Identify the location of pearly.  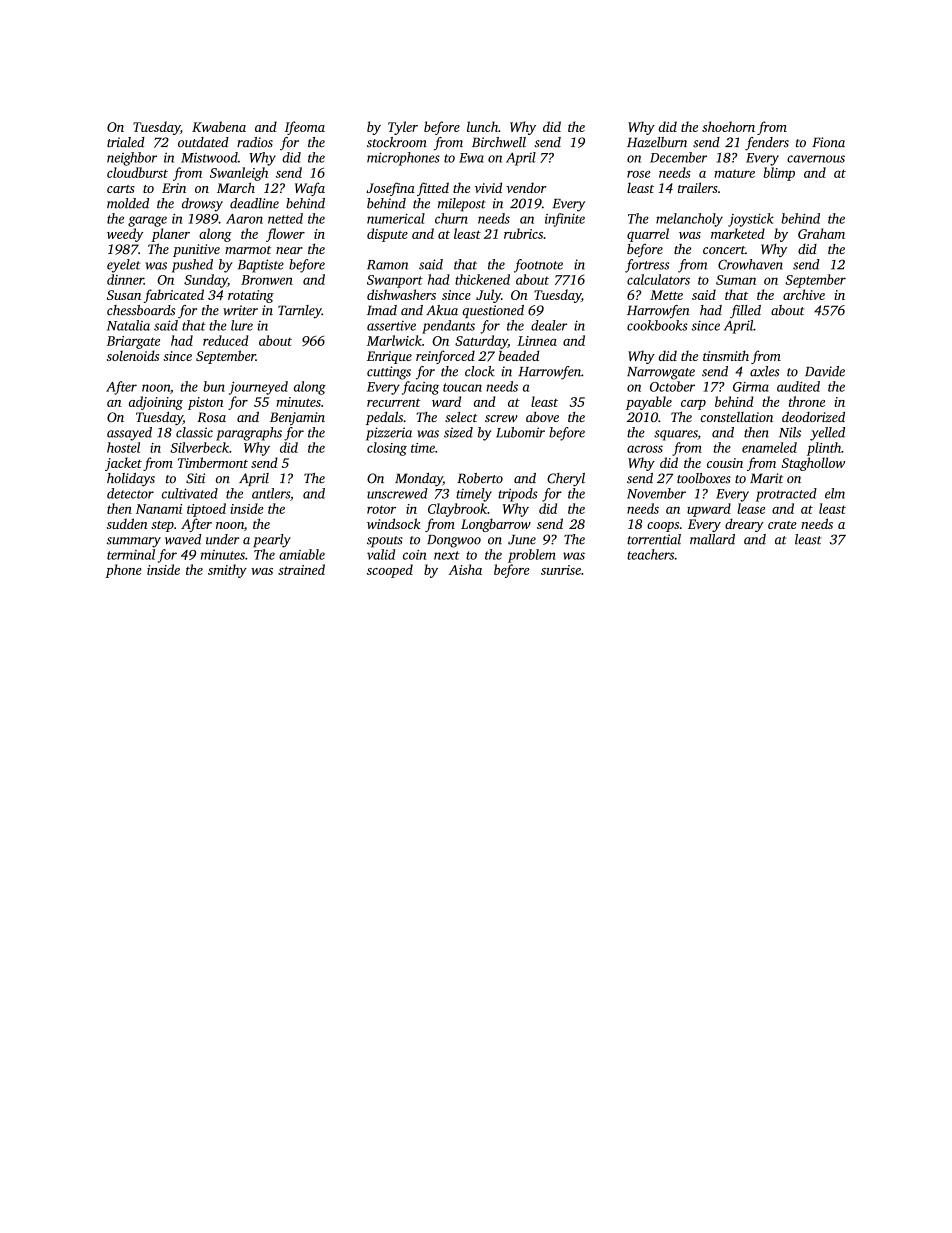
(272, 541).
